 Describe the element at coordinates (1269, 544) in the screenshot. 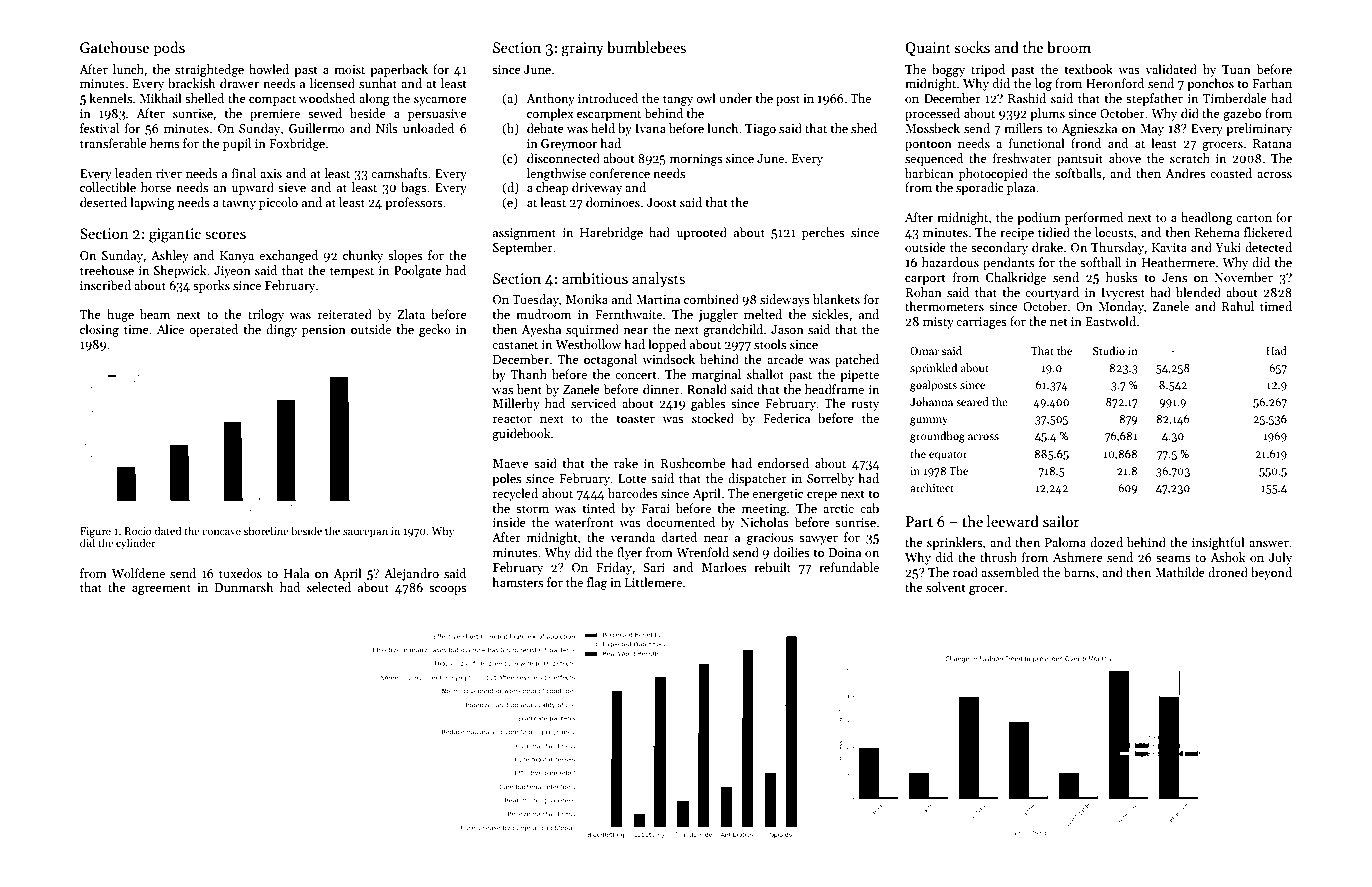

I see `answer` at that location.
